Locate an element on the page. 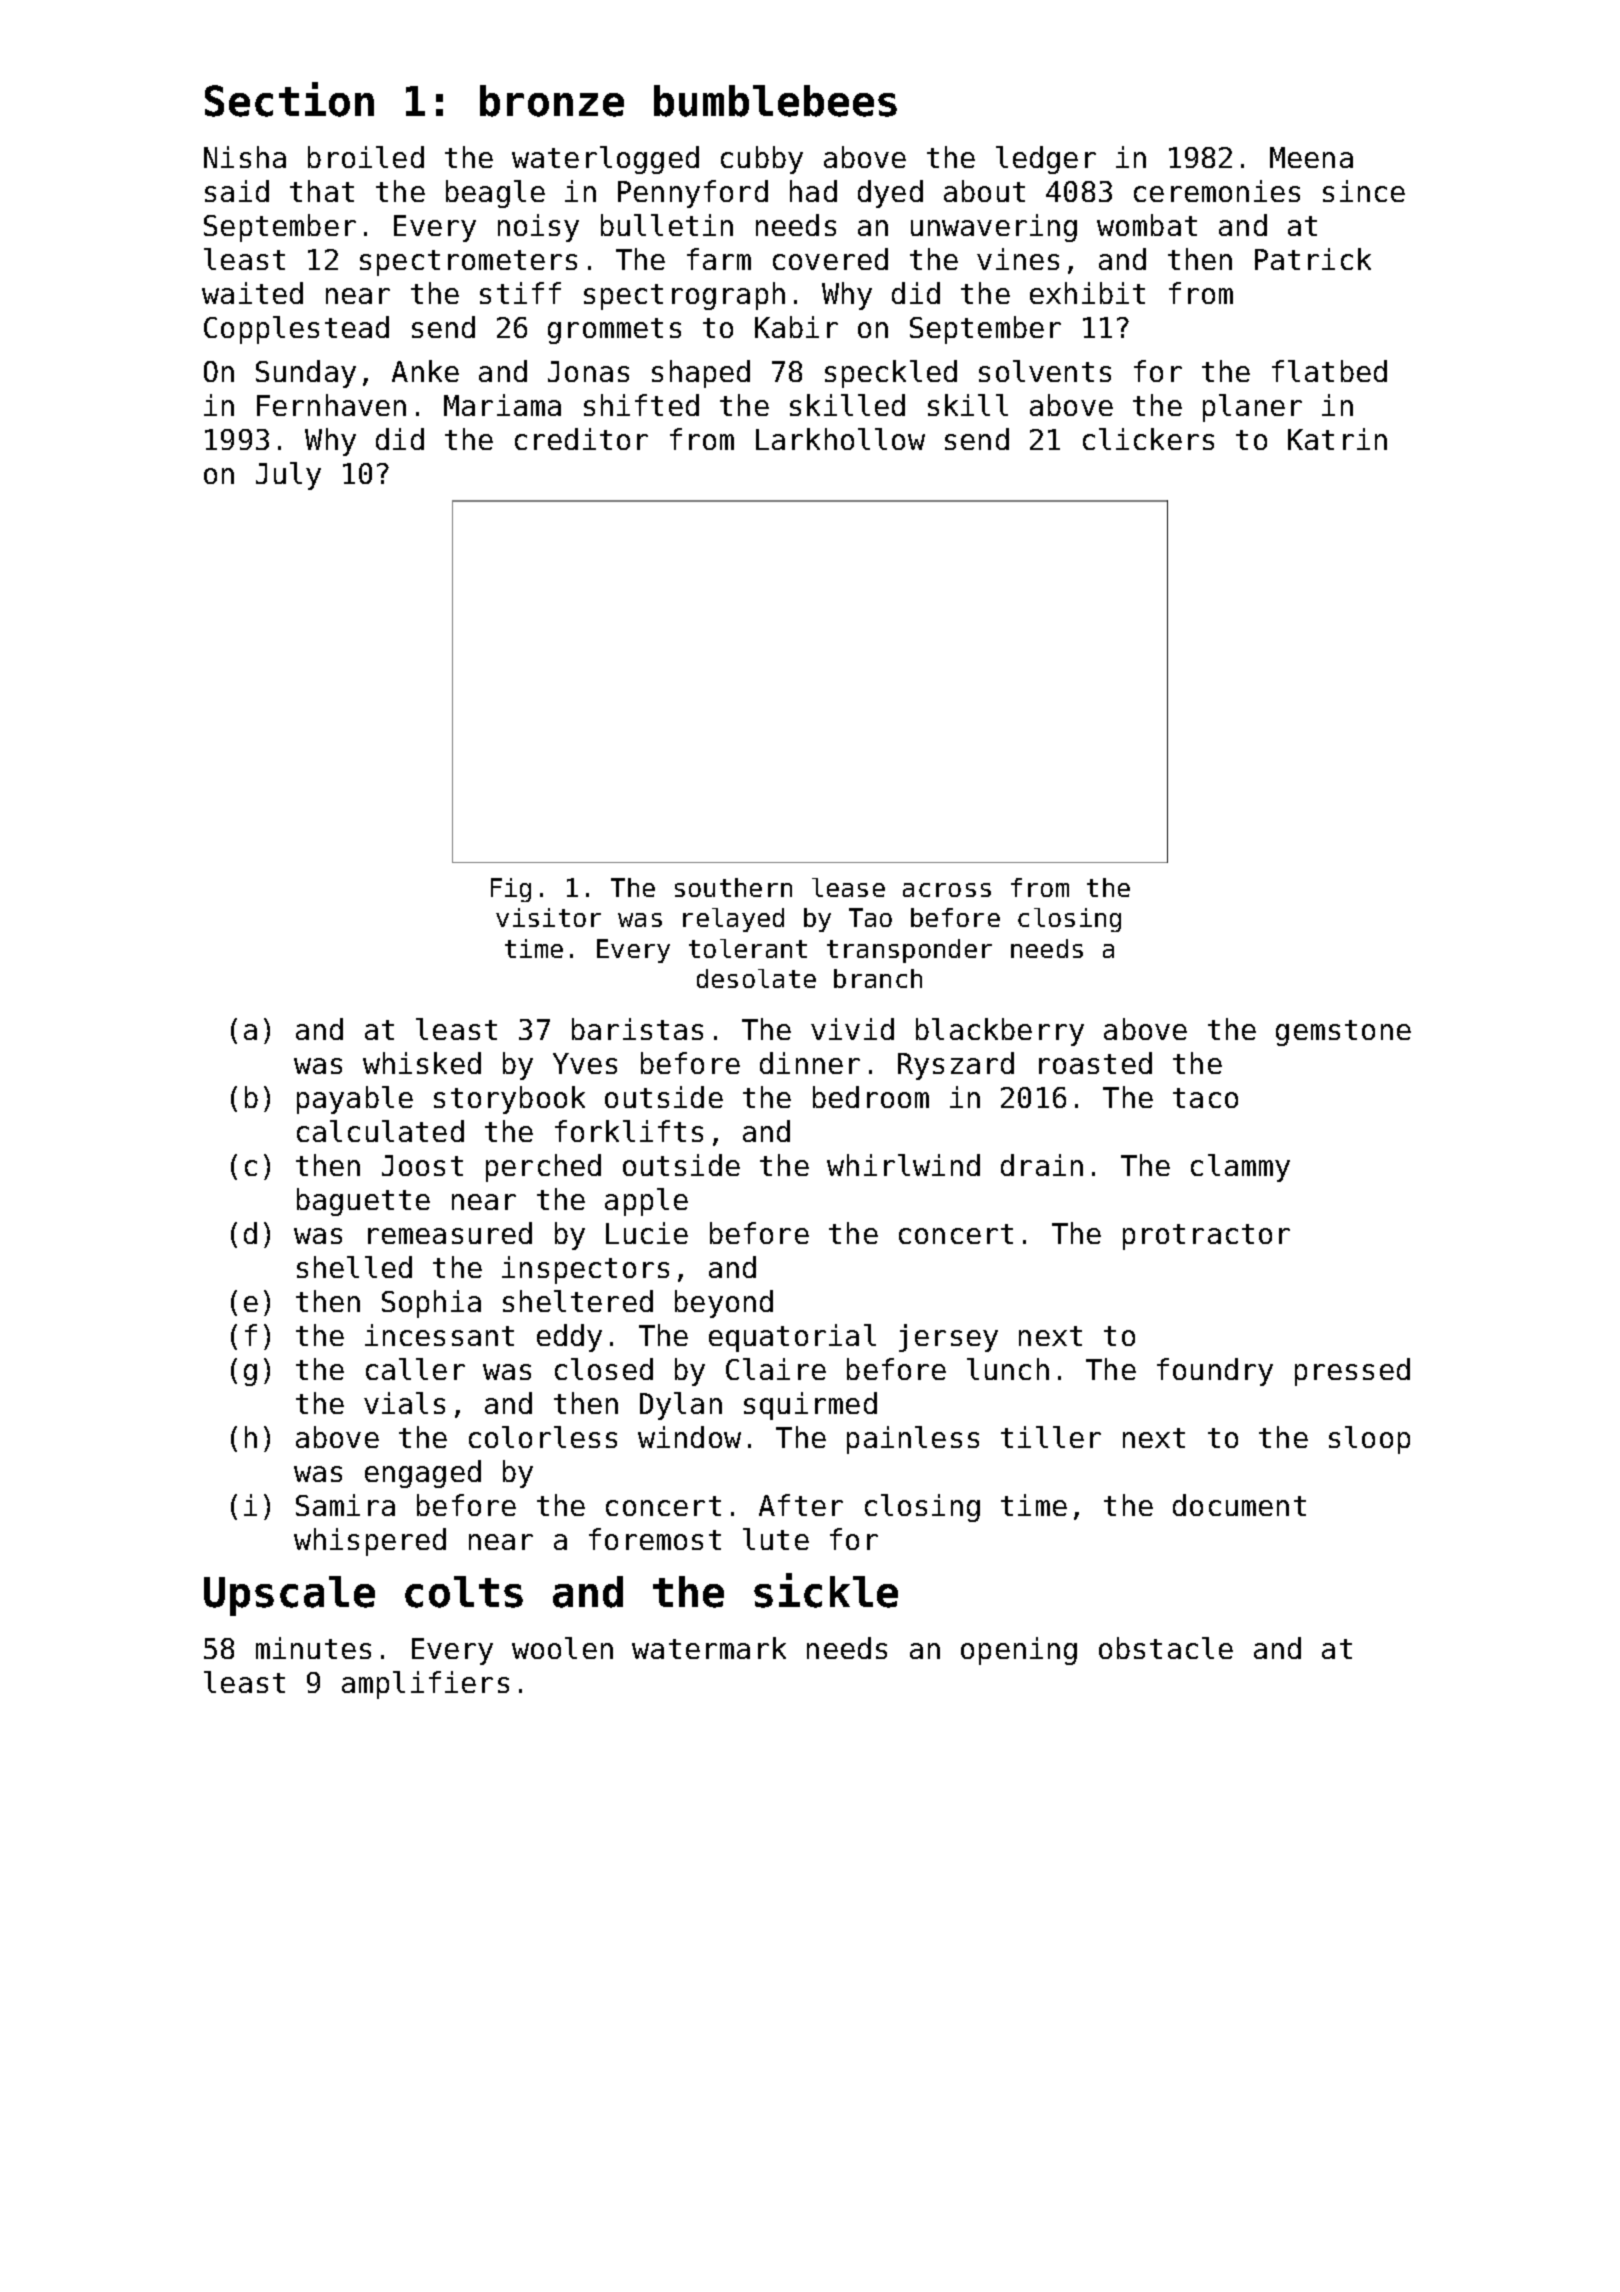 The height and width of the page is (2292, 1620). blackberry is located at coordinates (1000, 1032).
